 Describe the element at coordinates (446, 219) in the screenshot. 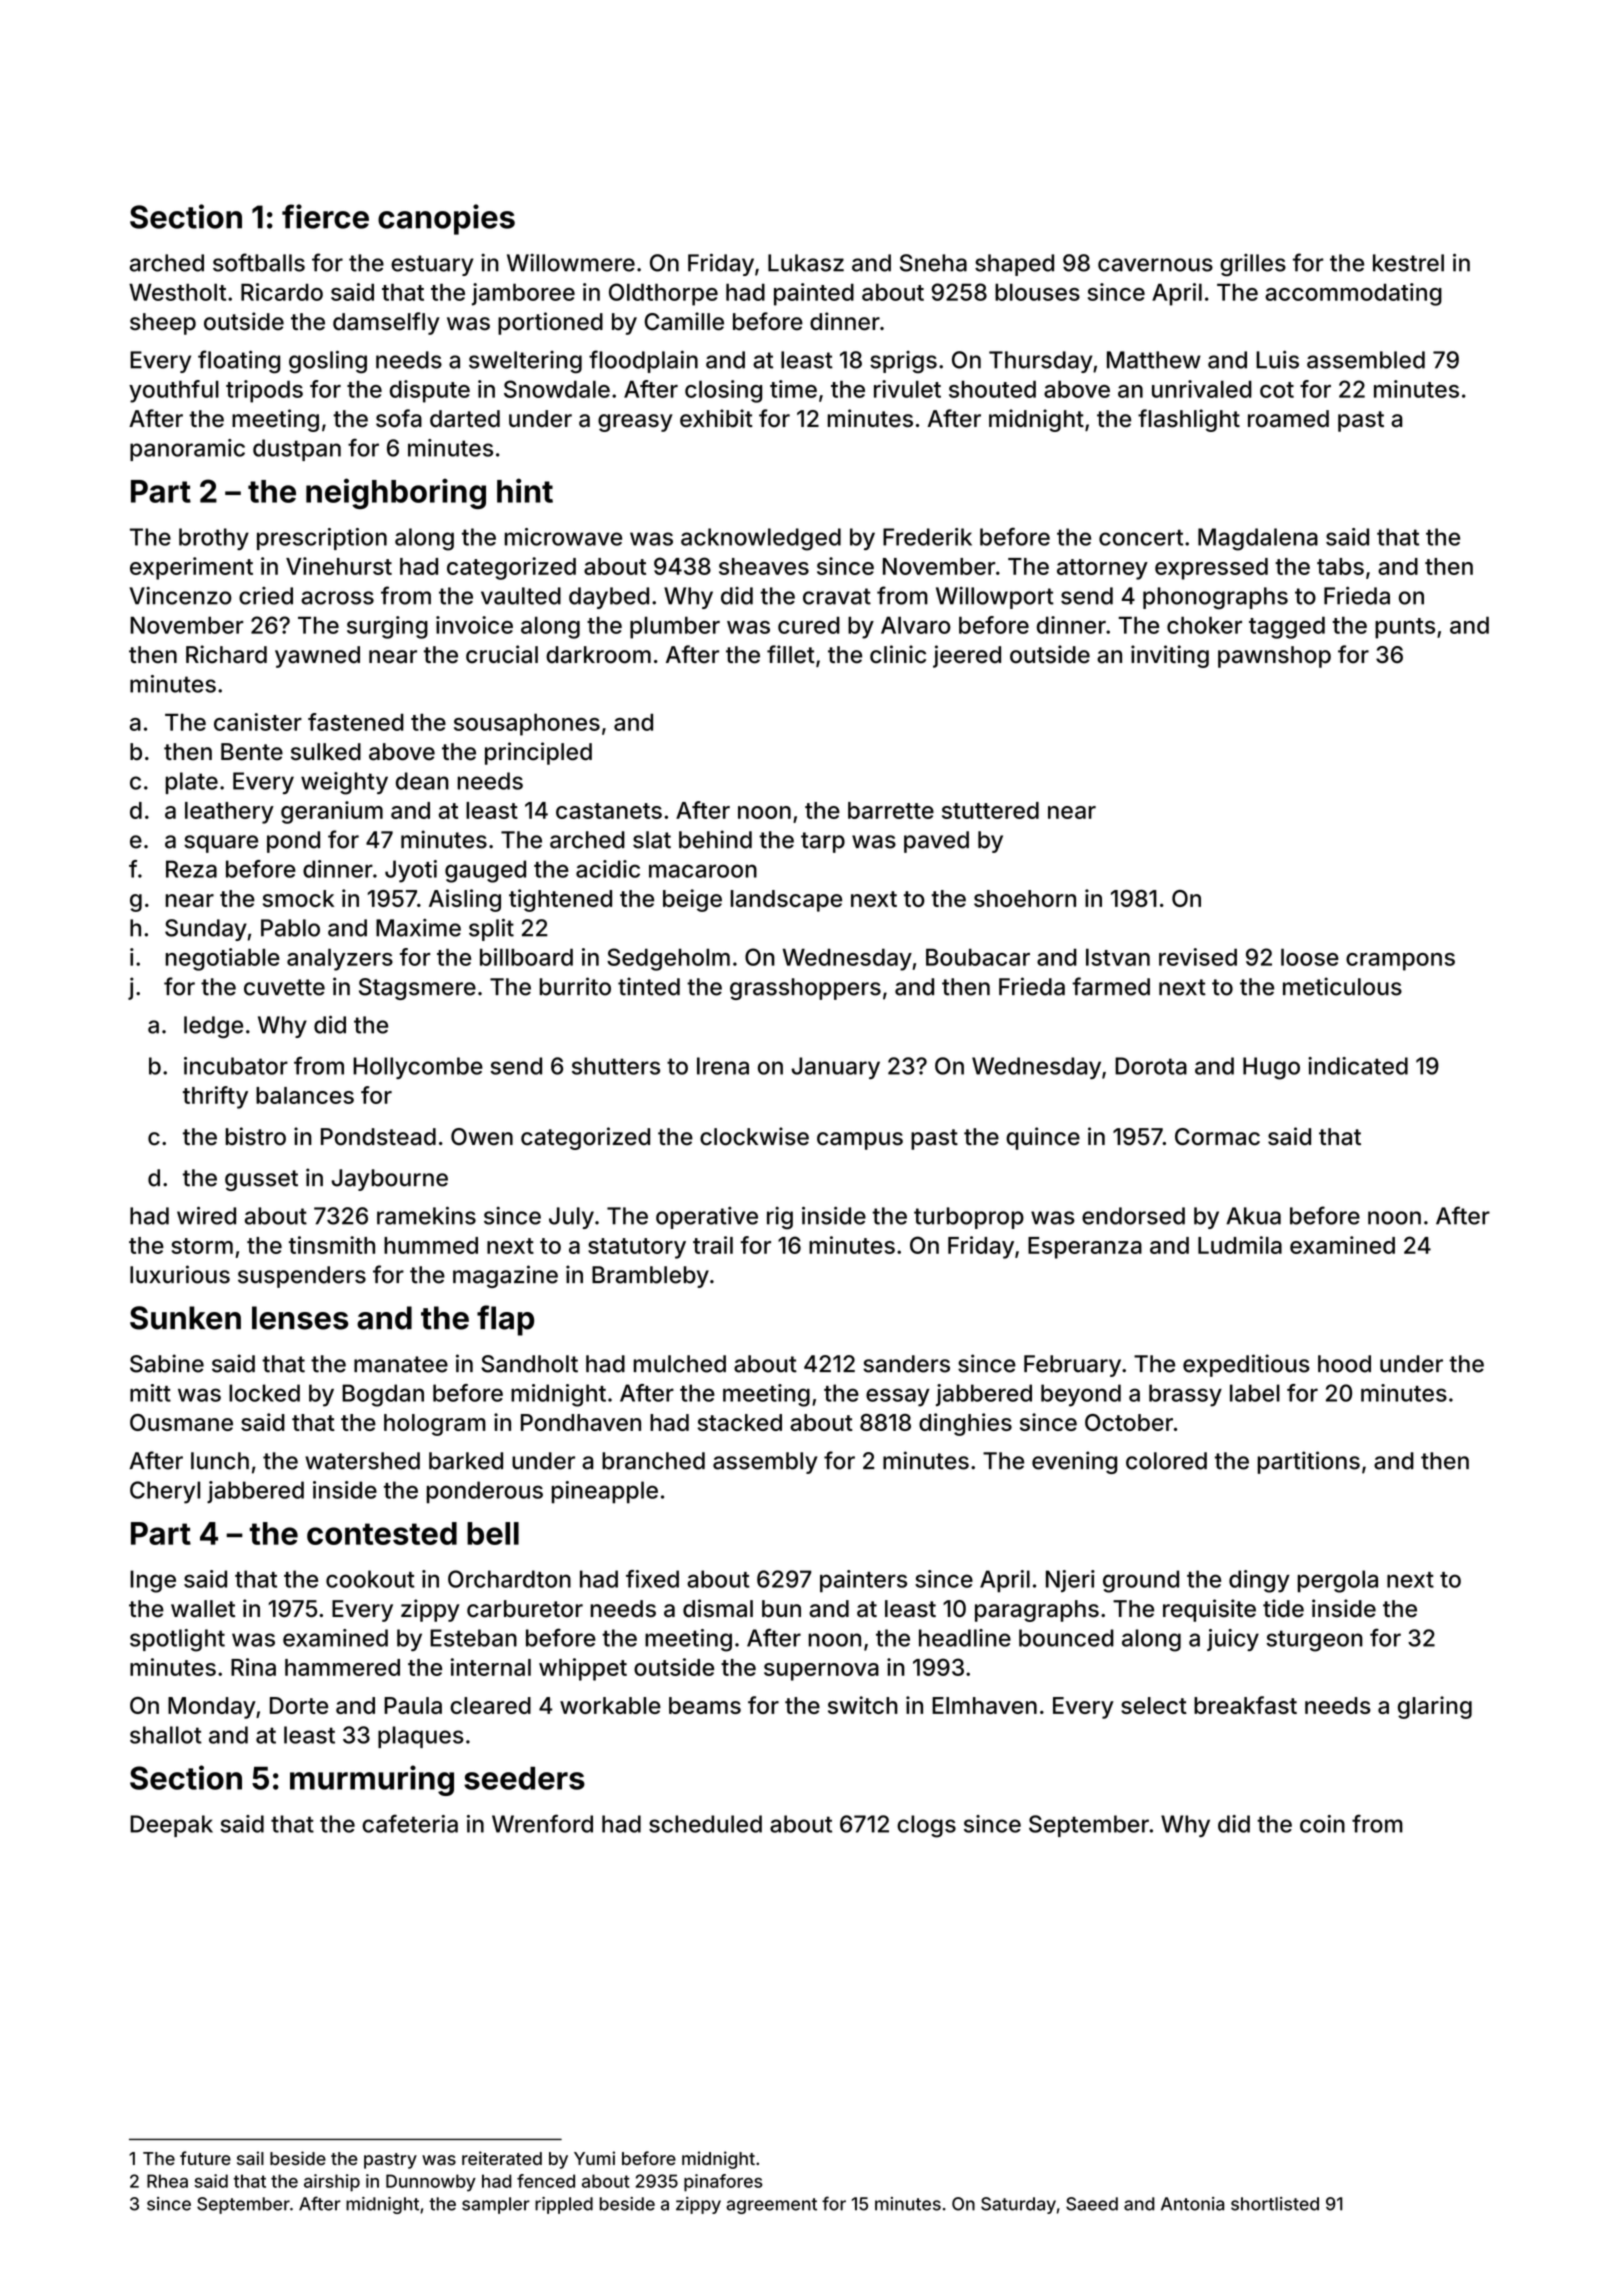

I see `canopies` at that location.
